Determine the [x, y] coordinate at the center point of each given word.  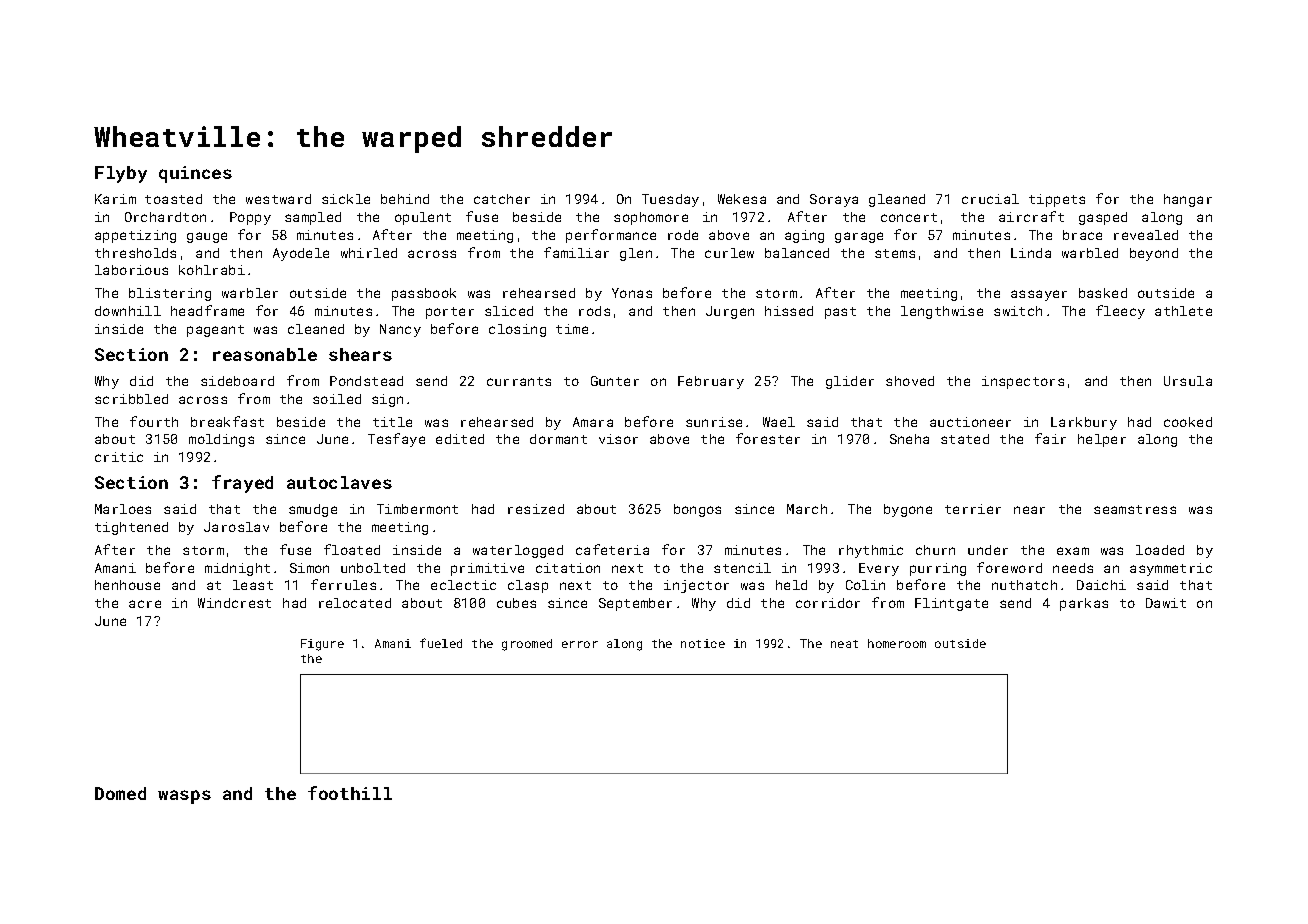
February [711, 382]
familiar [576, 252]
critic [119, 457]
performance [611, 236]
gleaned [897, 200]
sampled [313, 218]
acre [145, 604]
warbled [1090, 253]
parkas [1084, 604]
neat [844, 644]
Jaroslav [236, 527]
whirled [369, 253]
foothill [350, 793]
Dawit [1166, 603]
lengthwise [942, 312]
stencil [742, 568]
